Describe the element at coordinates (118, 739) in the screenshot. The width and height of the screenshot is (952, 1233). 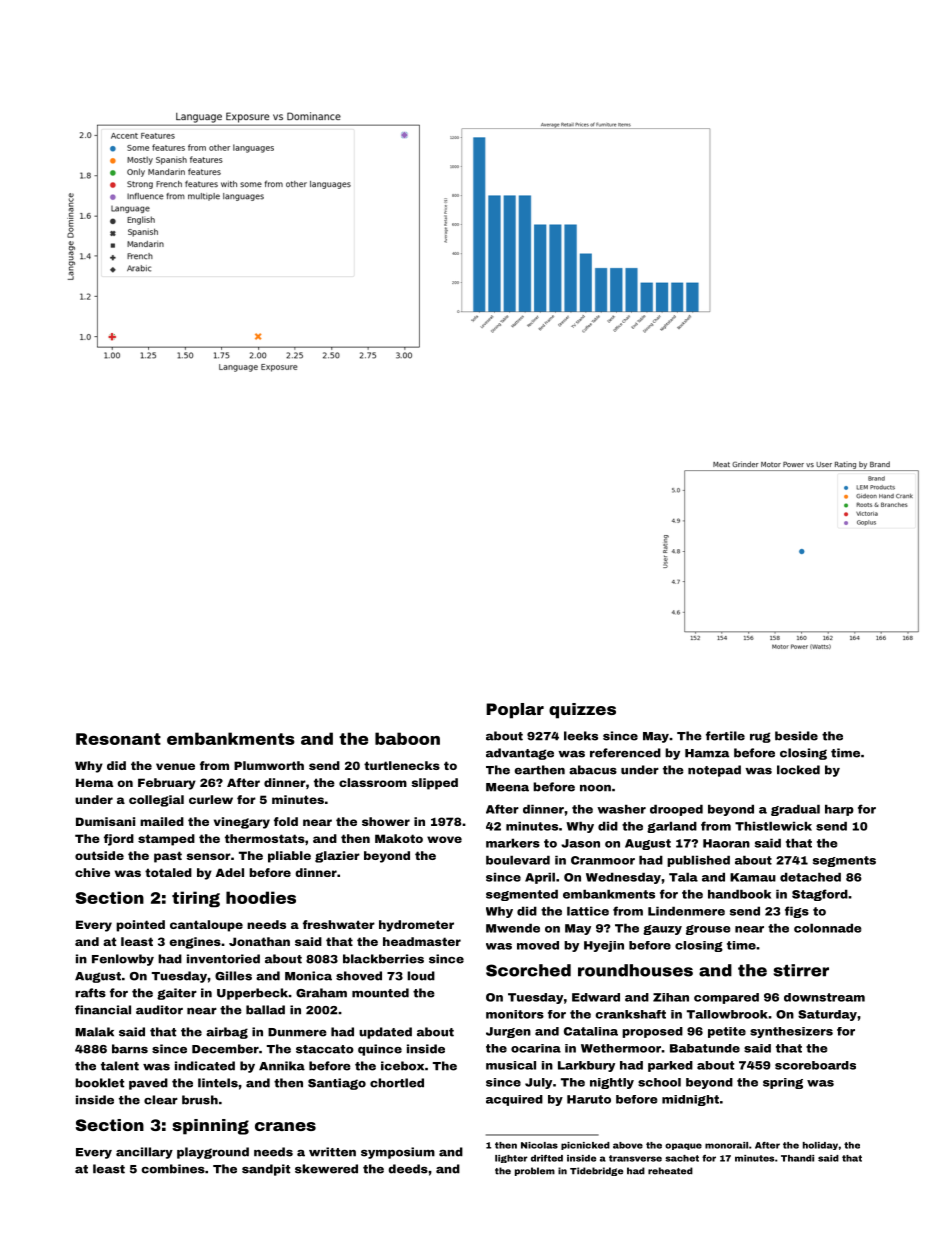
I see `Resonant` at that location.
